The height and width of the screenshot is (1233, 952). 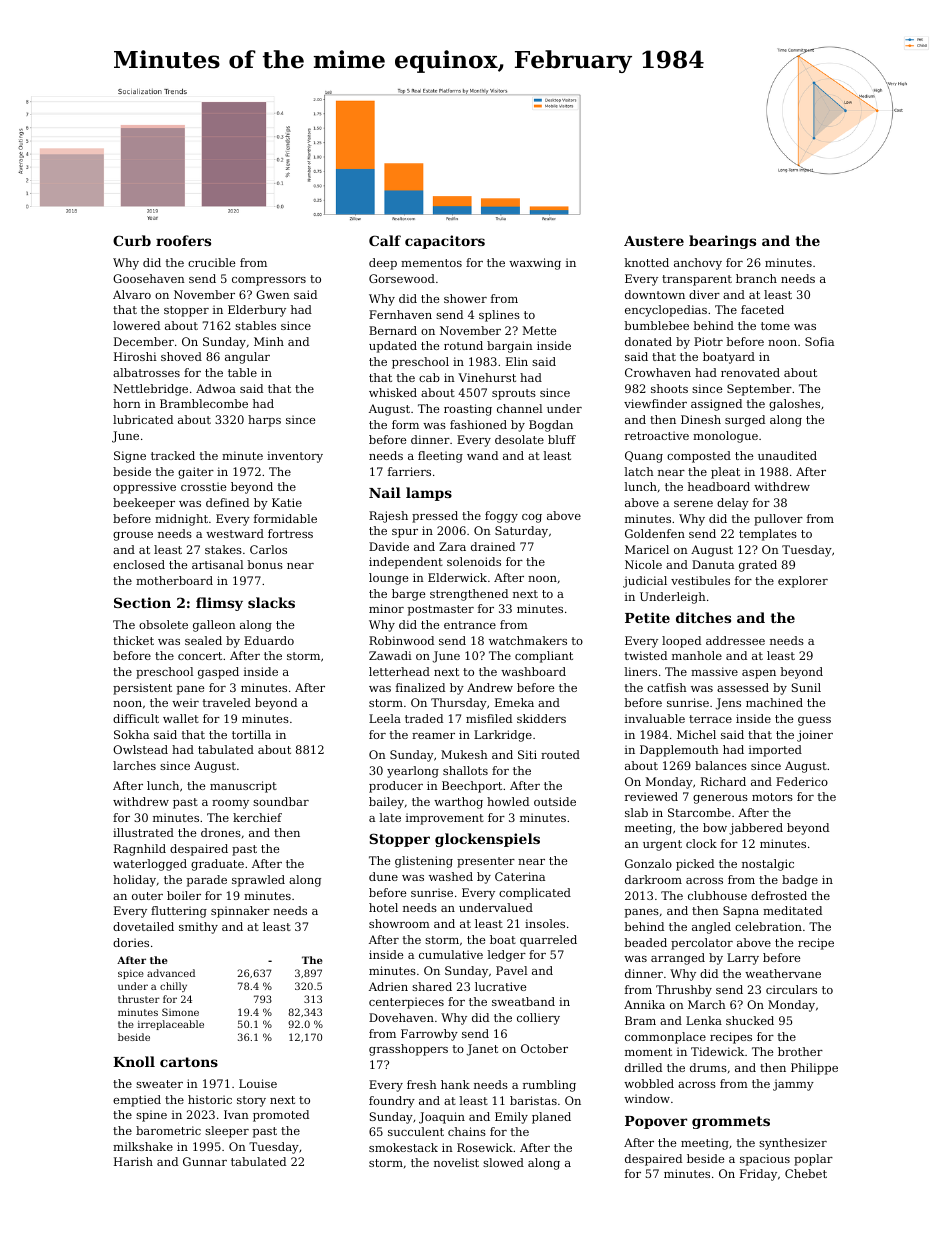 I want to click on cog, so click(x=532, y=518).
